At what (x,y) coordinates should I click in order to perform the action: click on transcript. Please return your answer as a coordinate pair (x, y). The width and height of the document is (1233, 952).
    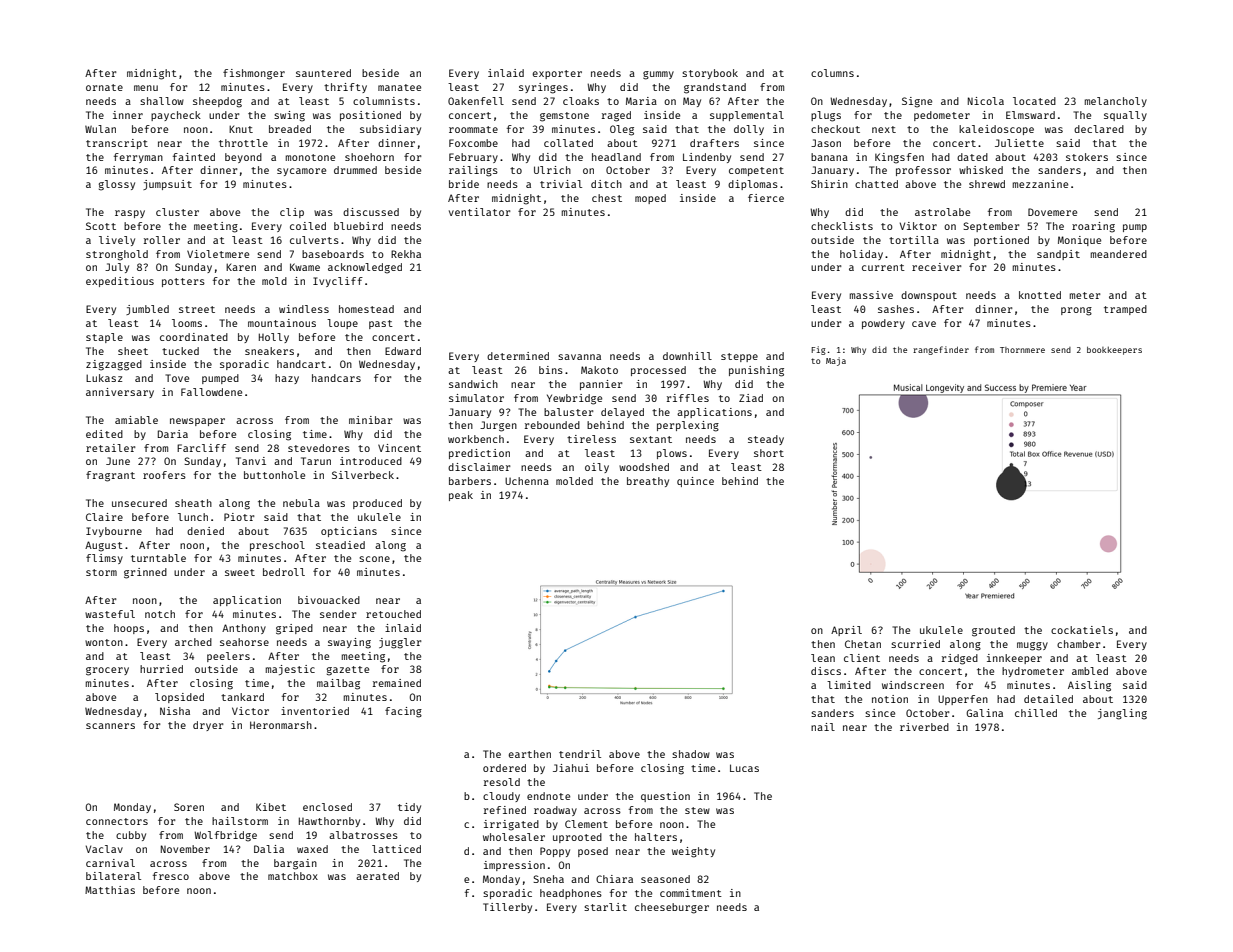
    Looking at the image, I should click on (117, 144).
